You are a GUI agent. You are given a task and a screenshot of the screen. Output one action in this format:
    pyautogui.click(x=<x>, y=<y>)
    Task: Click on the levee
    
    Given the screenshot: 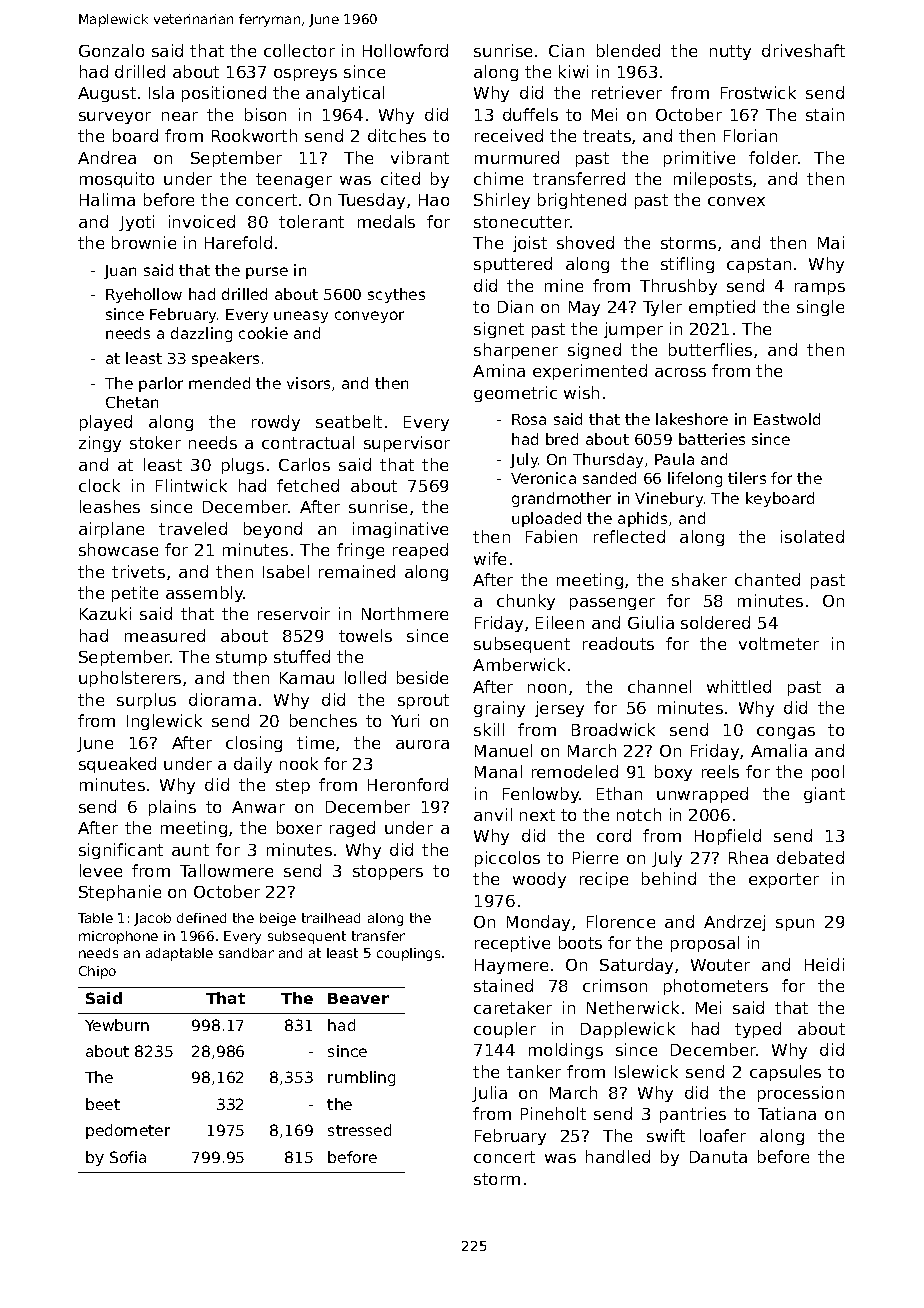 What is the action you would take?
    pyautogui.click(x=101, y=870)
